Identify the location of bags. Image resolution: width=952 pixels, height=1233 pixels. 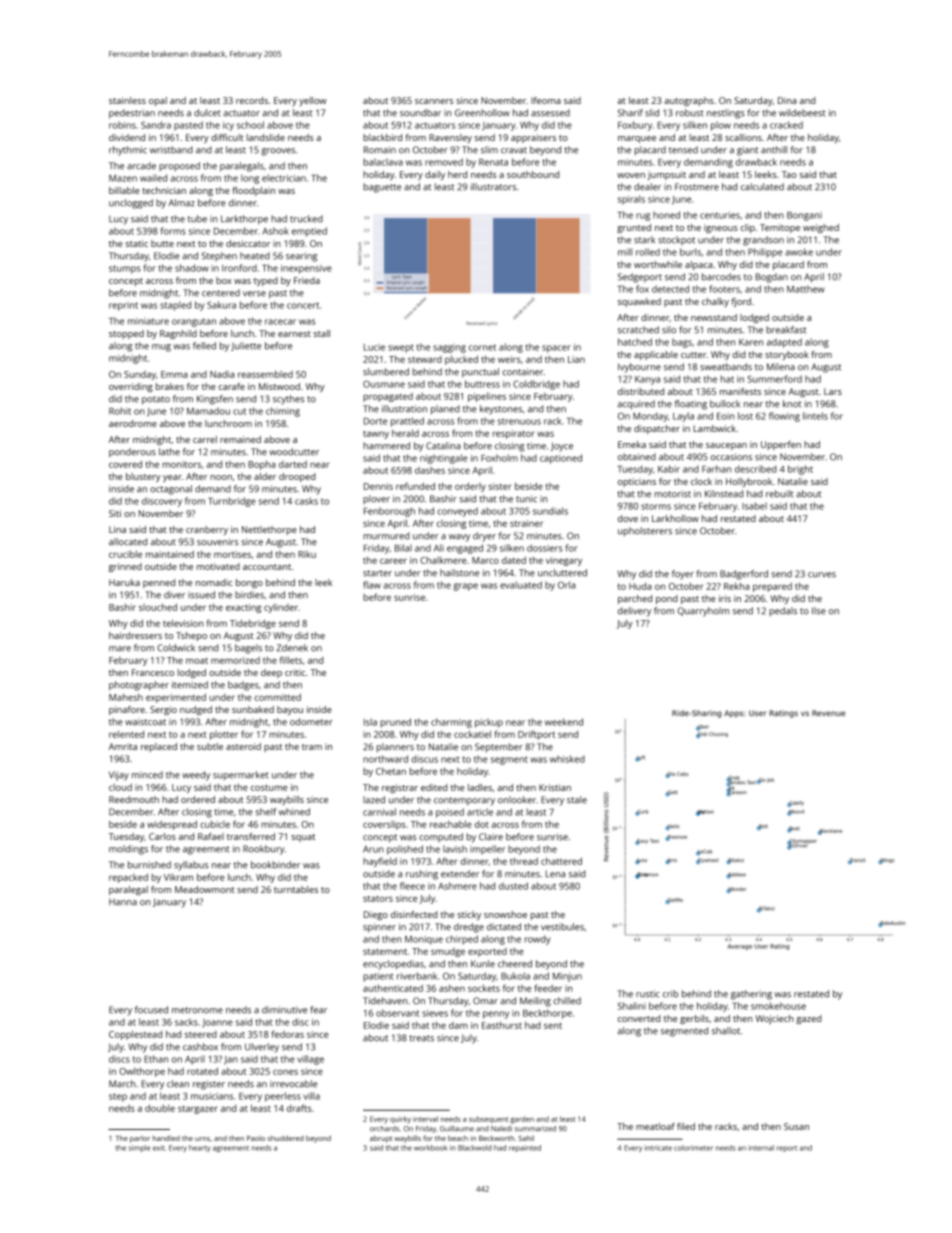
(682, 343).
